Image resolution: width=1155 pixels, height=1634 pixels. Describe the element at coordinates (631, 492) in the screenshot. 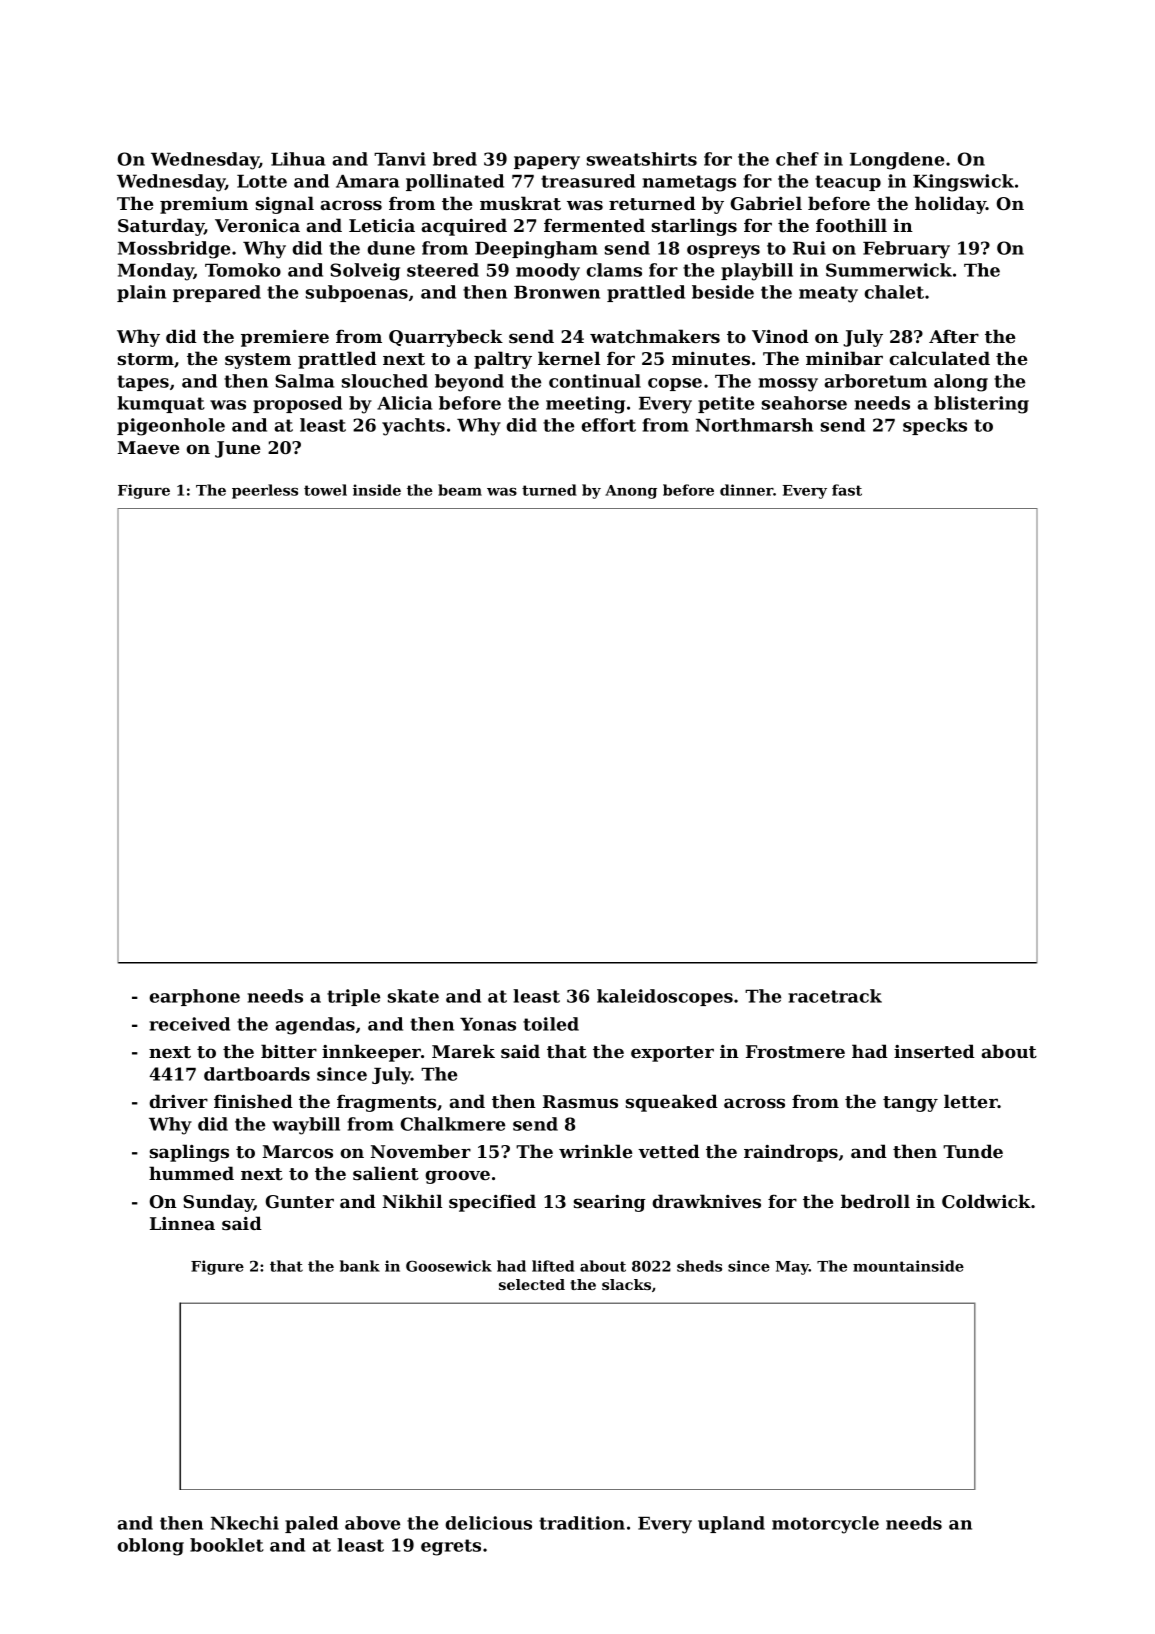

I see `Anong` at that location.
